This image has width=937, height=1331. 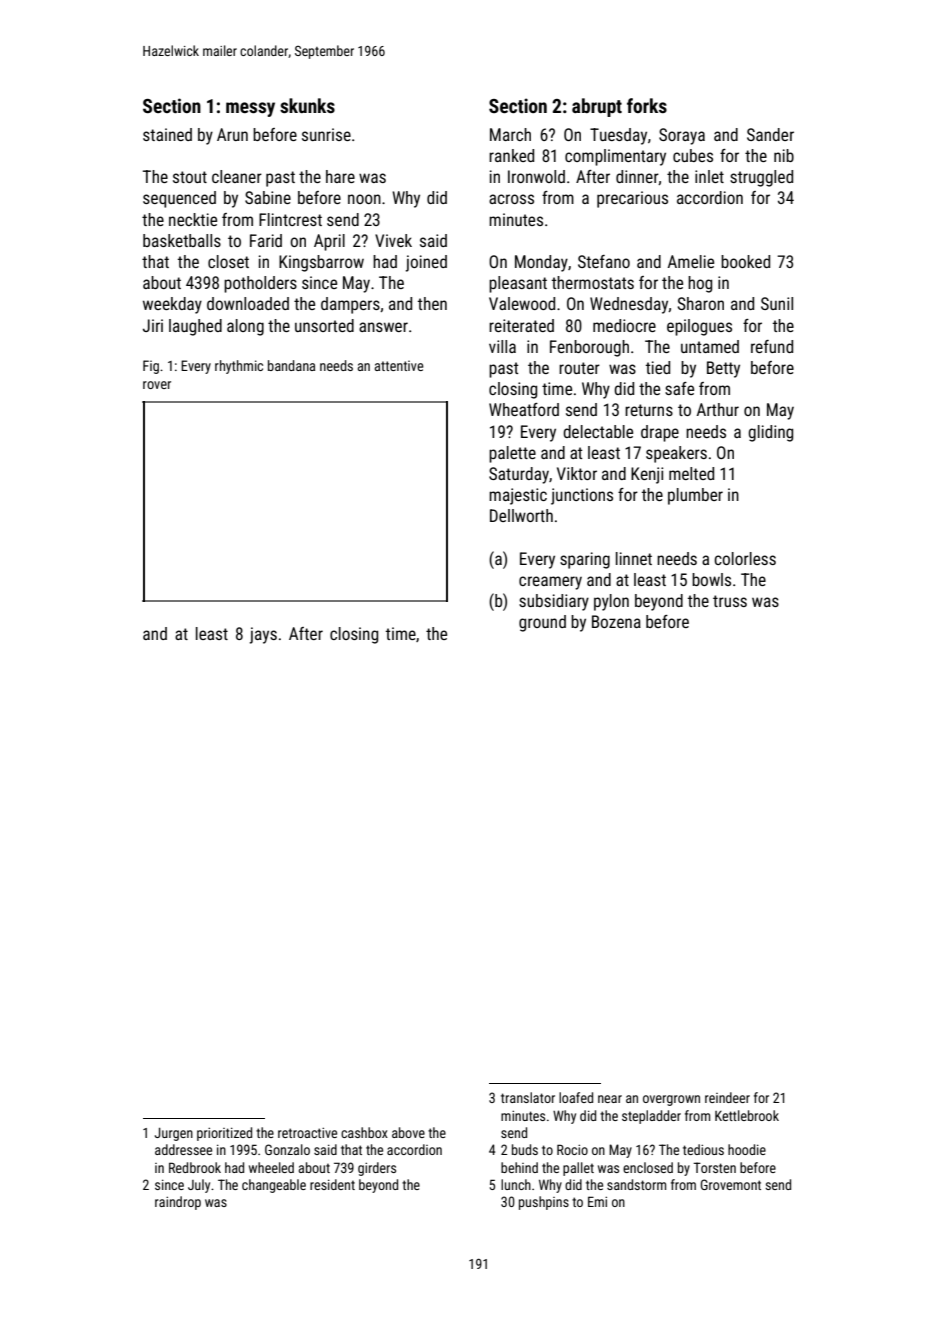 I want to click on safe, so click(x=679, y=388).
